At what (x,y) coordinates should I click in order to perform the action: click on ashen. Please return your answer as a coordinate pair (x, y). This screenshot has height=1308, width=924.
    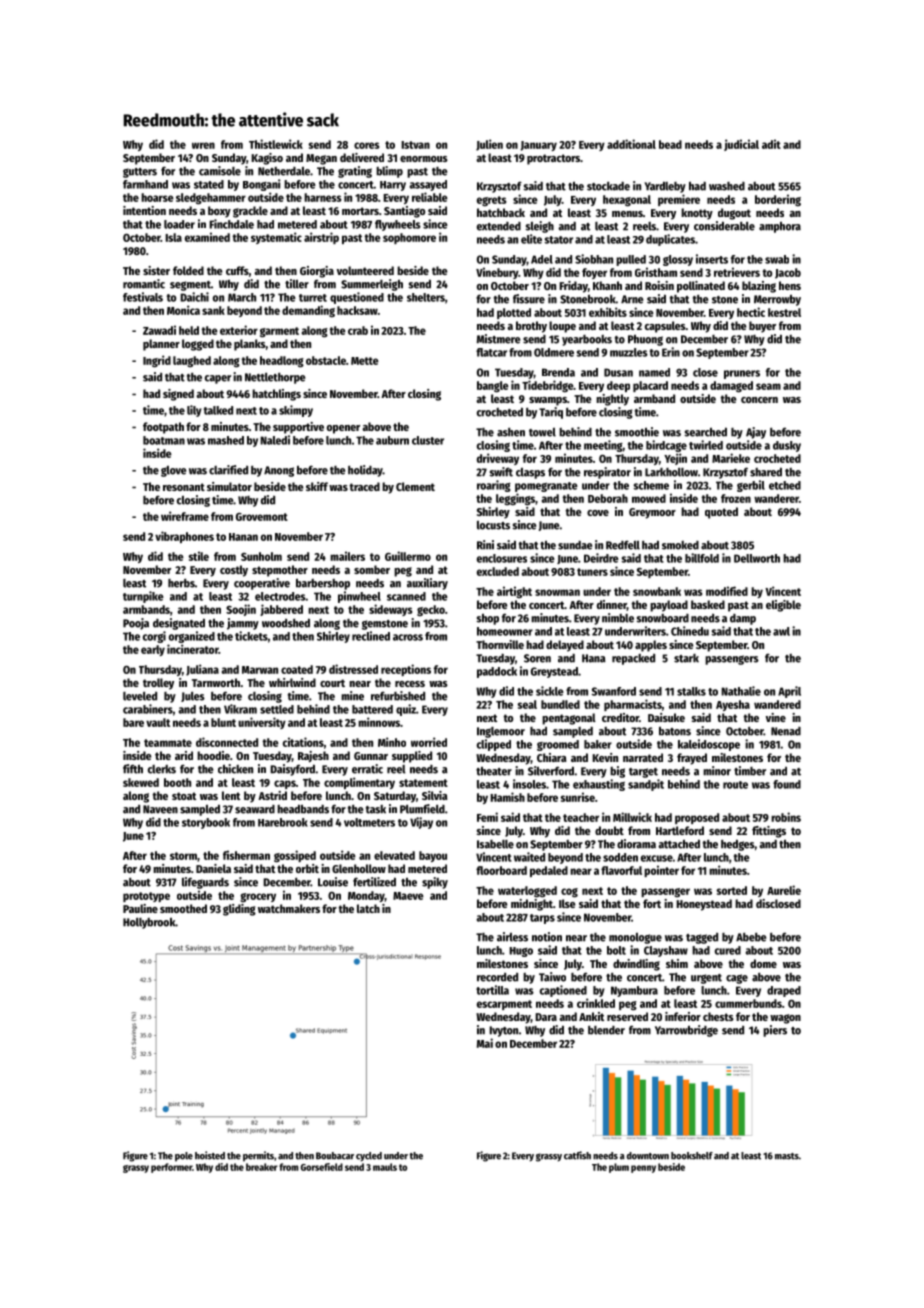
    Looking at the image, I should click on (511, 432).
